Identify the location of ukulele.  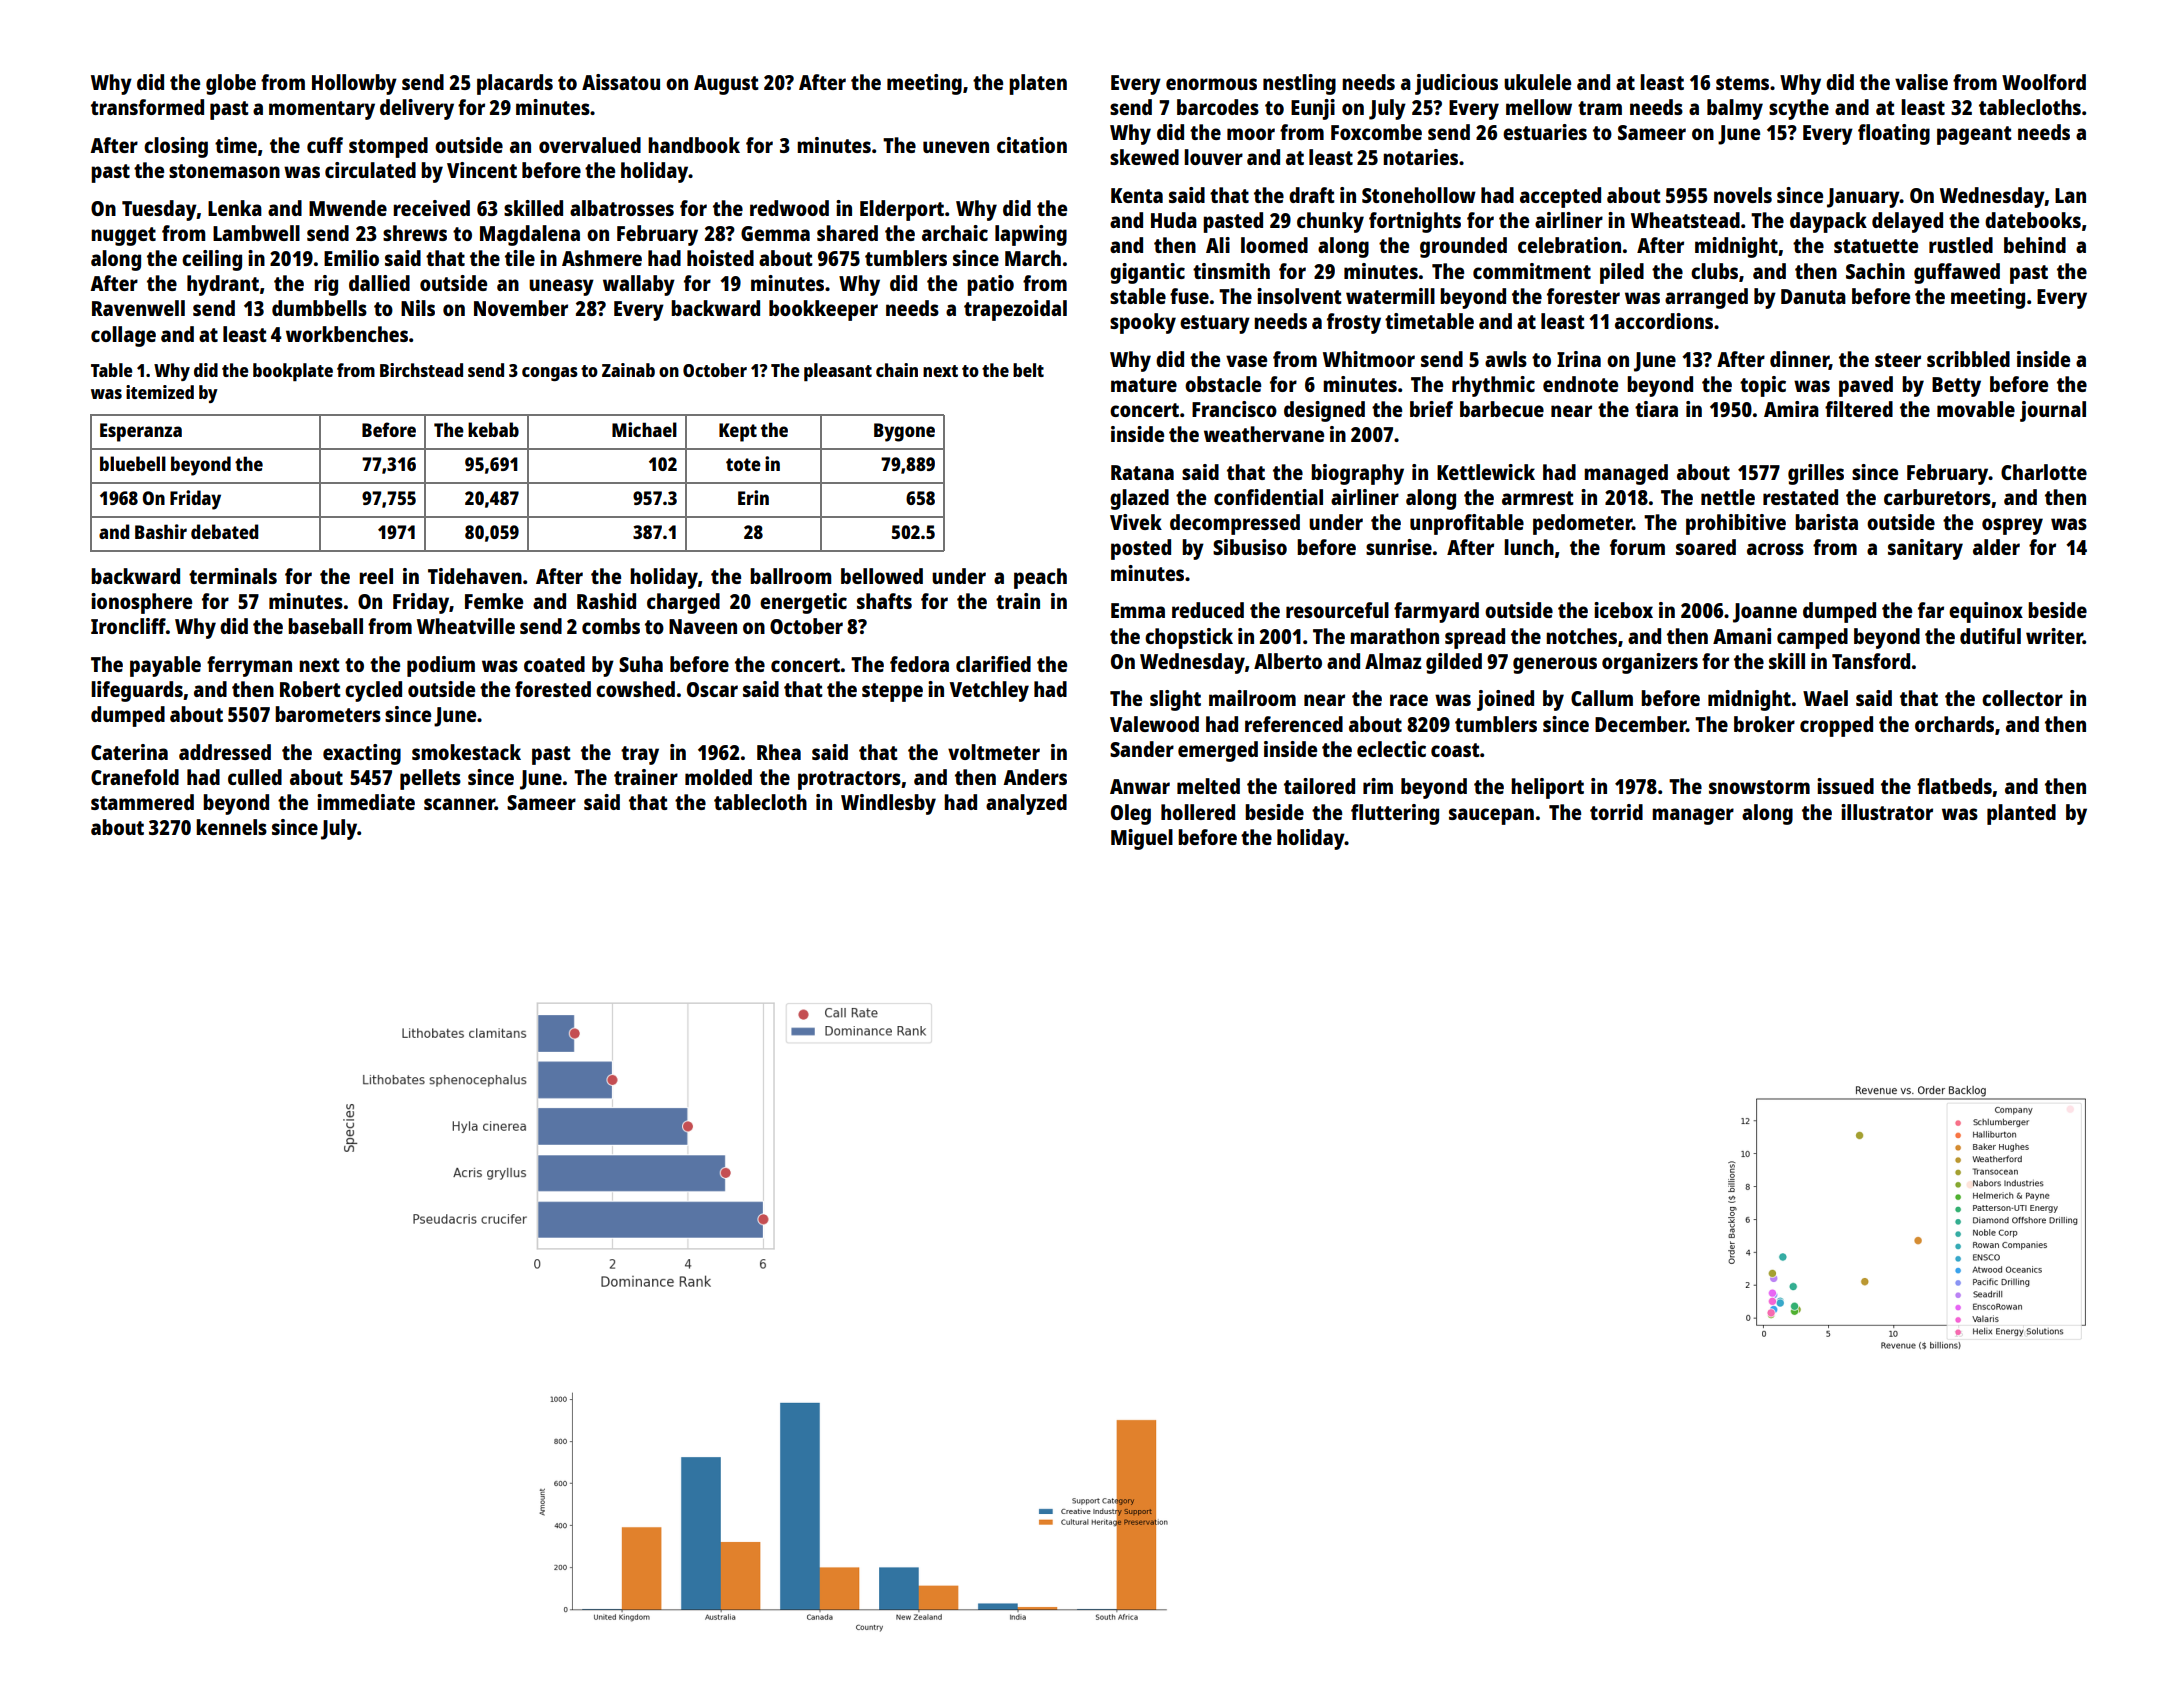
(1537, 82).
